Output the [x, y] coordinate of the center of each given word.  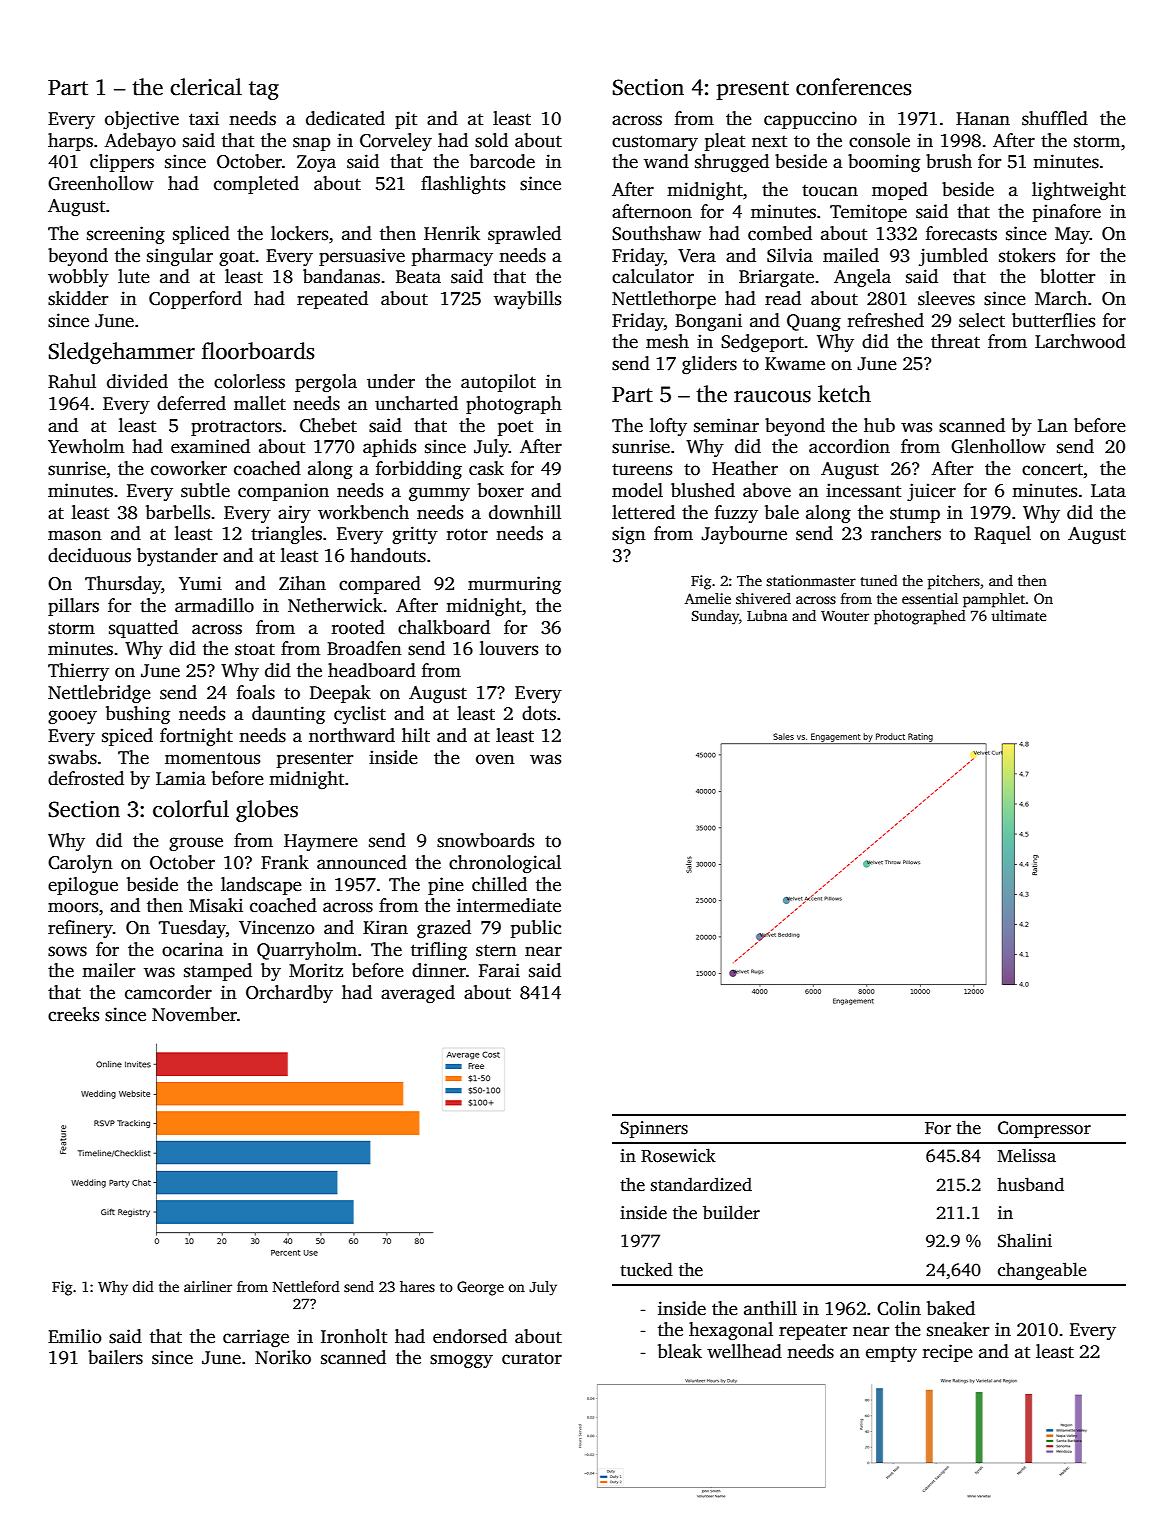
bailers [115, 1357]
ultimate [1018, 615]
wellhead [744, 1351]
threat [955, 341]
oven [495, 759]
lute [134, 276]
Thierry [78, 672]
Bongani [708, 322]
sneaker [958, 1329]
